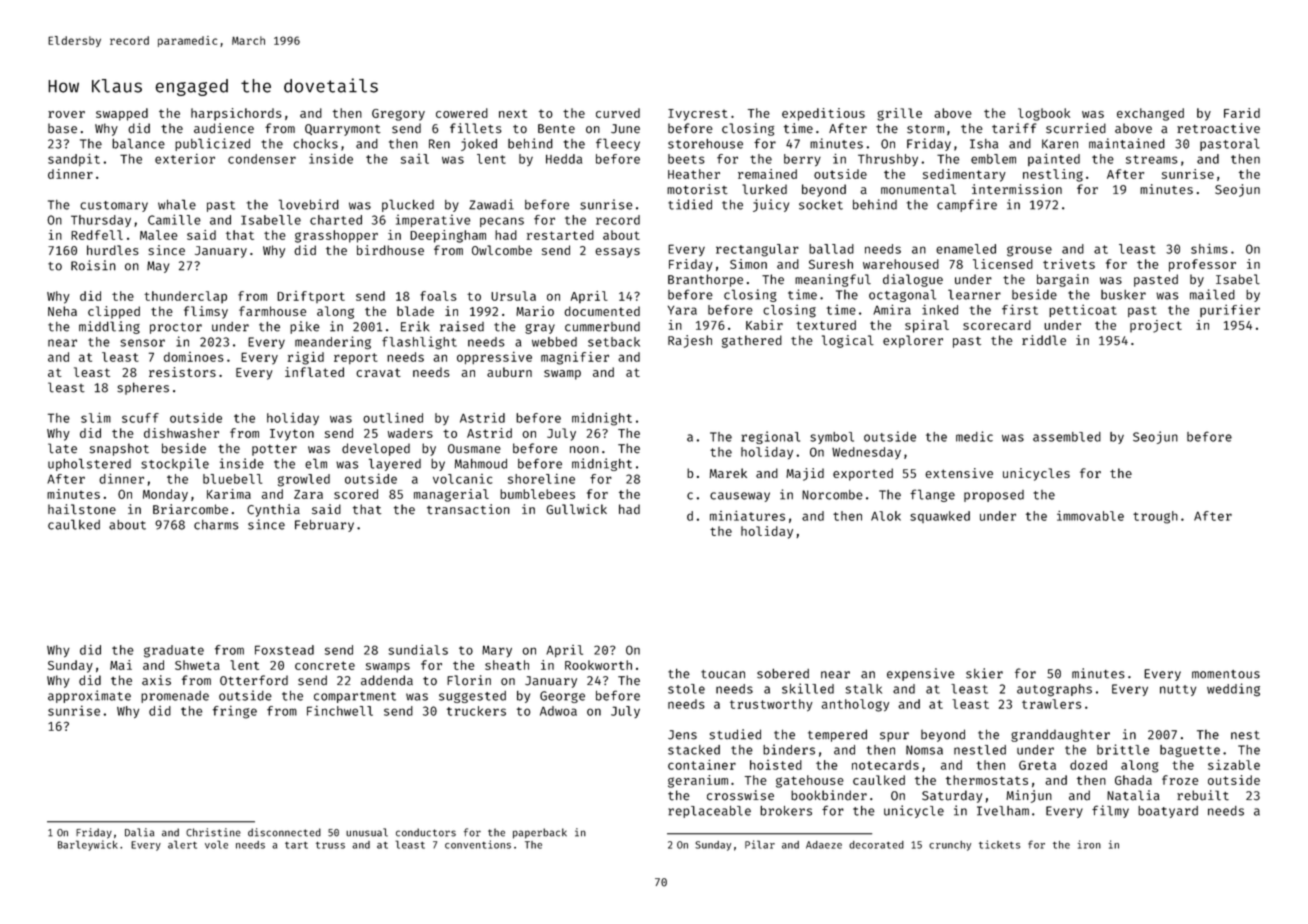  What do you see at coordinates (823, 114) in the screenshot?
I see `expeditious` at bounding box center [823, 114].
